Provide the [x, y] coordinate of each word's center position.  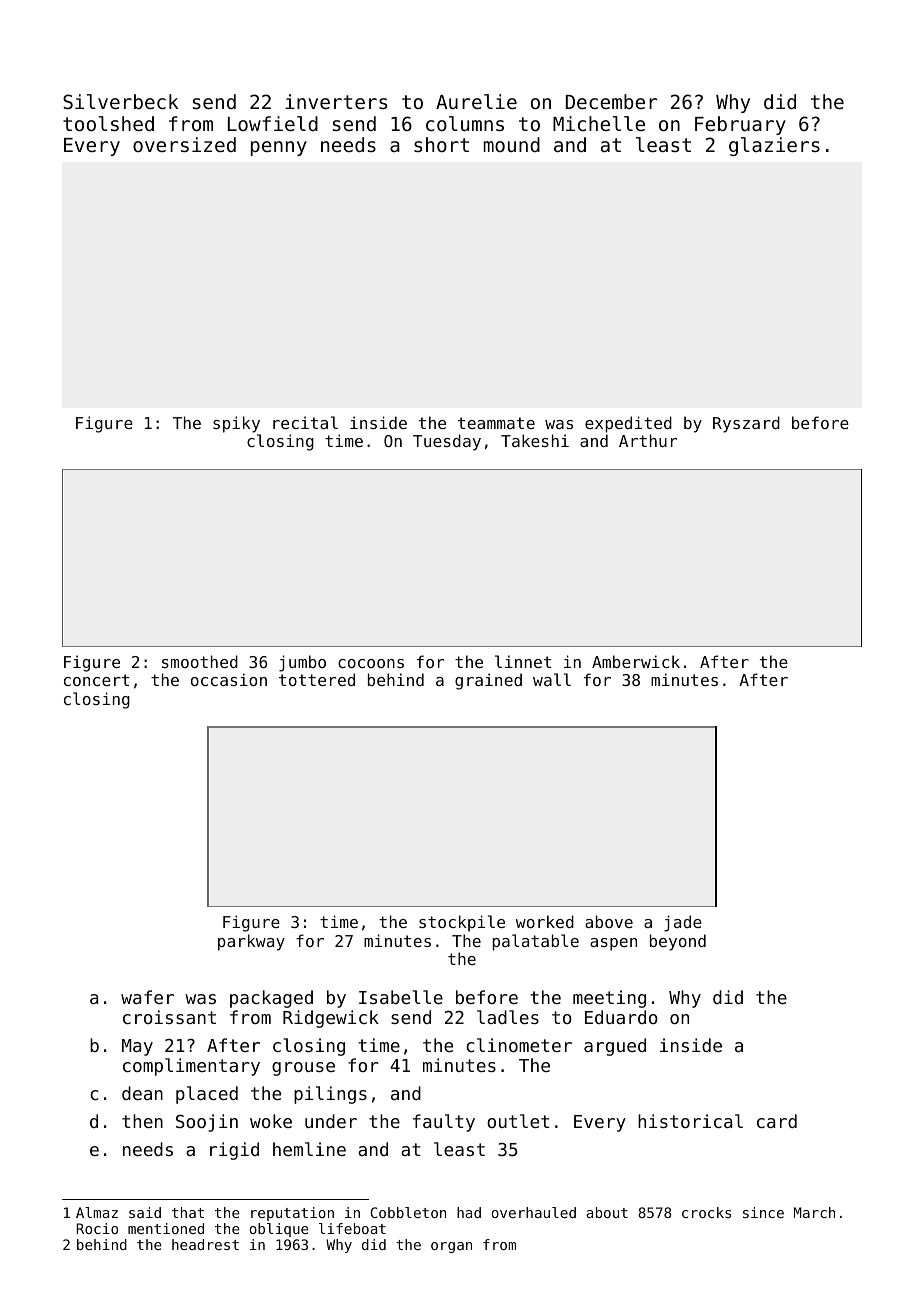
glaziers [774, 146]
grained [488, 681]
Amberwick [636, 661]
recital [305, 422]
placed [207, 1095]
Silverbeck [121, 101]
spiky [236, 424]
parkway [251, 942]
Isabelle [401, 997]
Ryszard [746, 424]
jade [683, 923]
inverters [336, 101]
